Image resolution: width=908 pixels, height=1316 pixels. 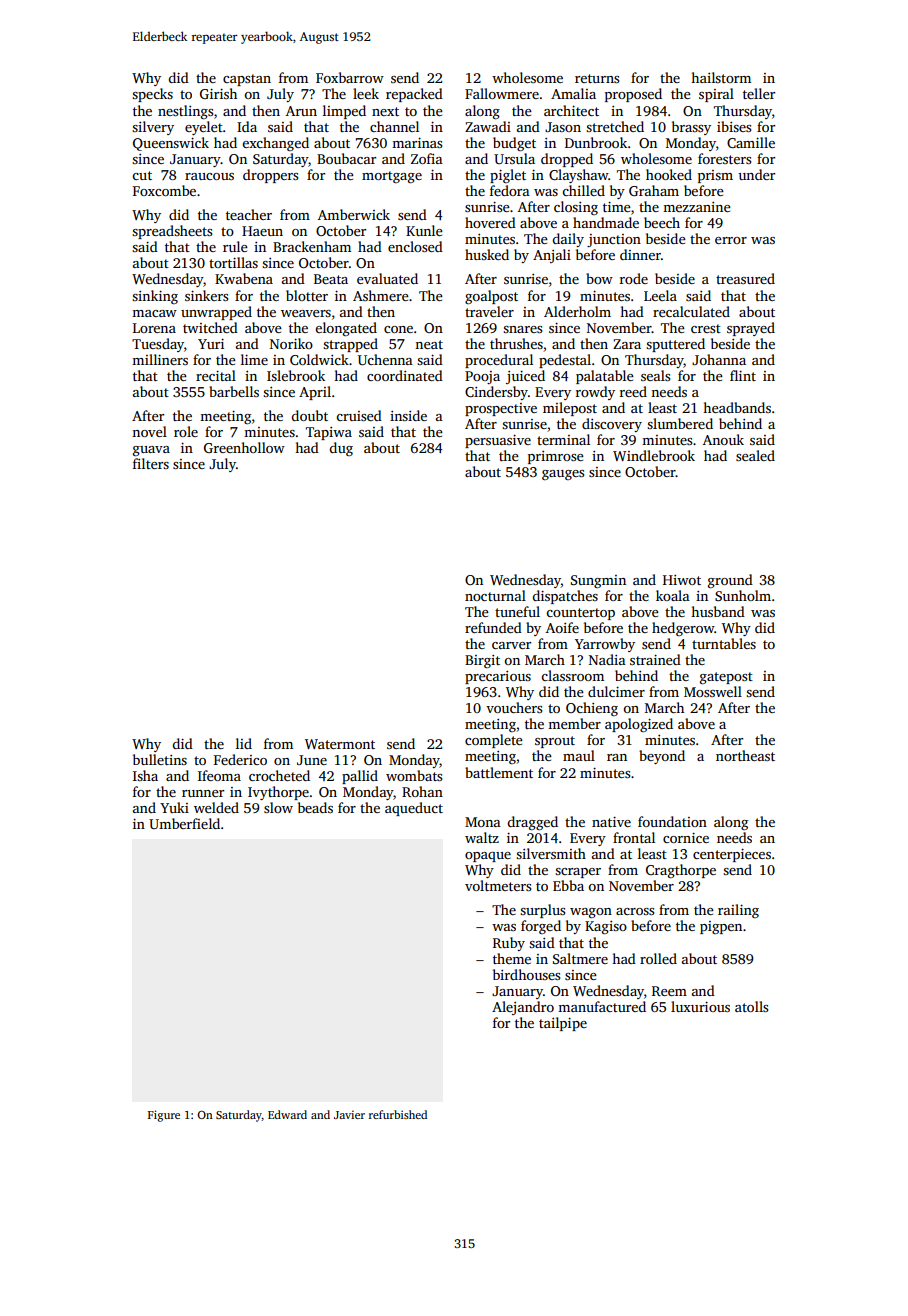 I want to click on hailstorm, so click(x=721, y=77).
